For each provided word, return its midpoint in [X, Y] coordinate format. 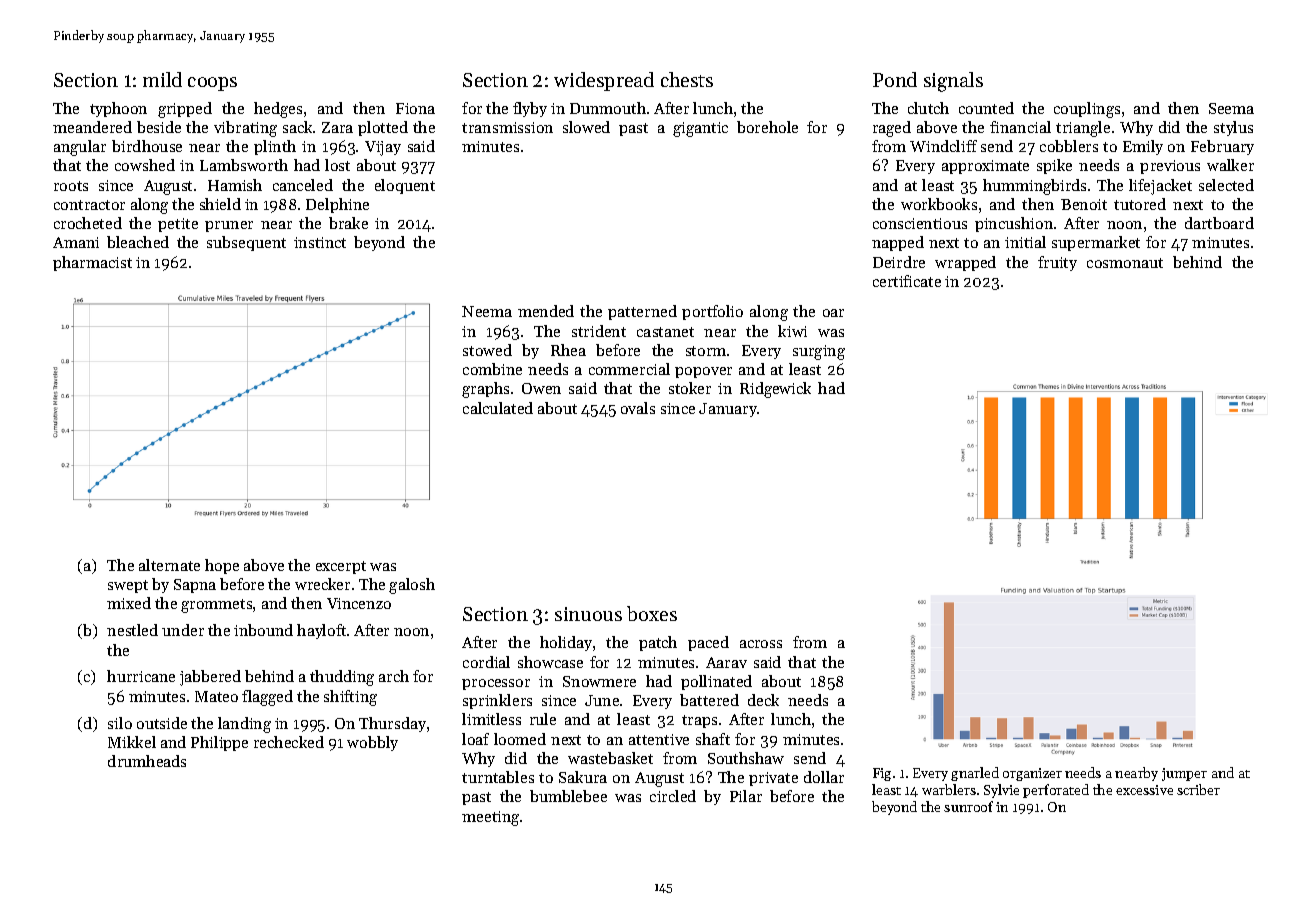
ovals [638, 408]
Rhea [568, 350]
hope [222, 566]
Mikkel [132, 742]
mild [162, 79]
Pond [895, 79]
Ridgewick [775, 390]
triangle [1083, 129]
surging [819, 352]
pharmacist [92, 263]
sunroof [968, 806]
